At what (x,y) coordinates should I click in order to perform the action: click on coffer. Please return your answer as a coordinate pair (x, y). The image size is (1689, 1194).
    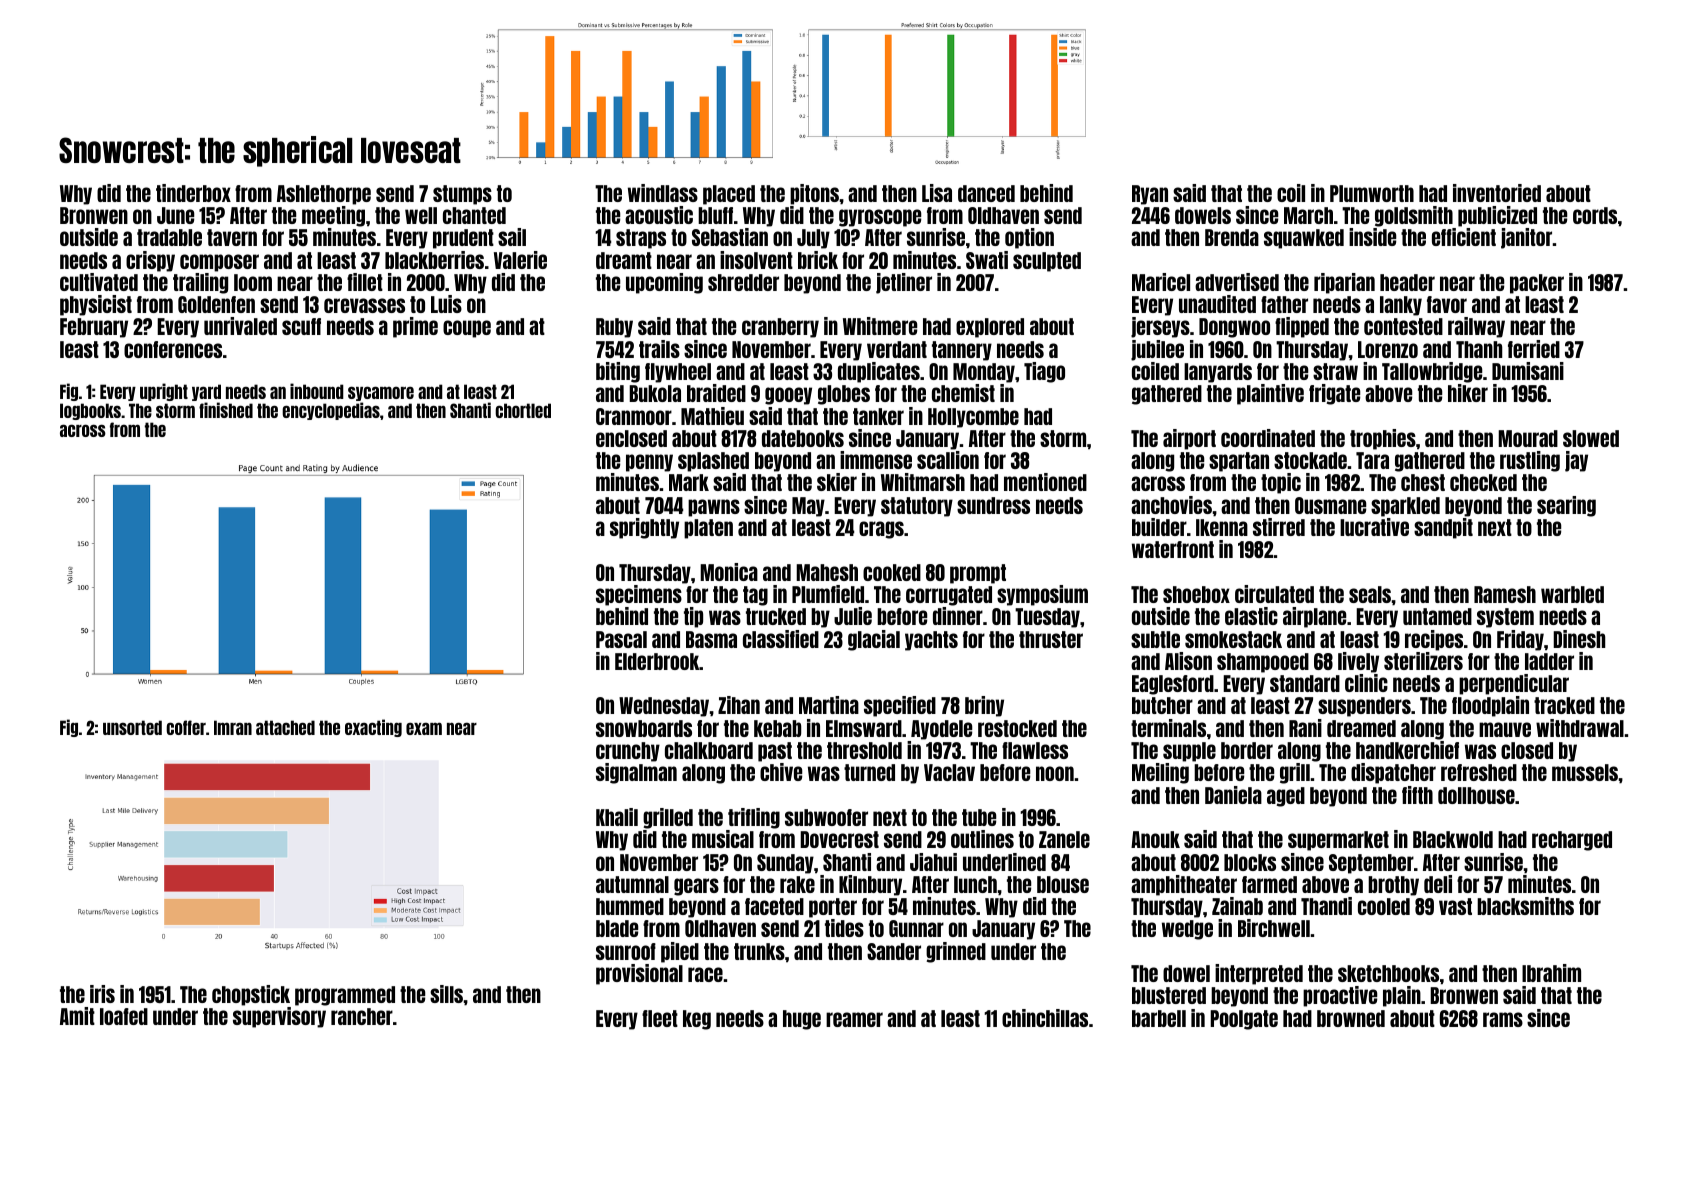
    Looking at the image, I should click on (186, 727).
